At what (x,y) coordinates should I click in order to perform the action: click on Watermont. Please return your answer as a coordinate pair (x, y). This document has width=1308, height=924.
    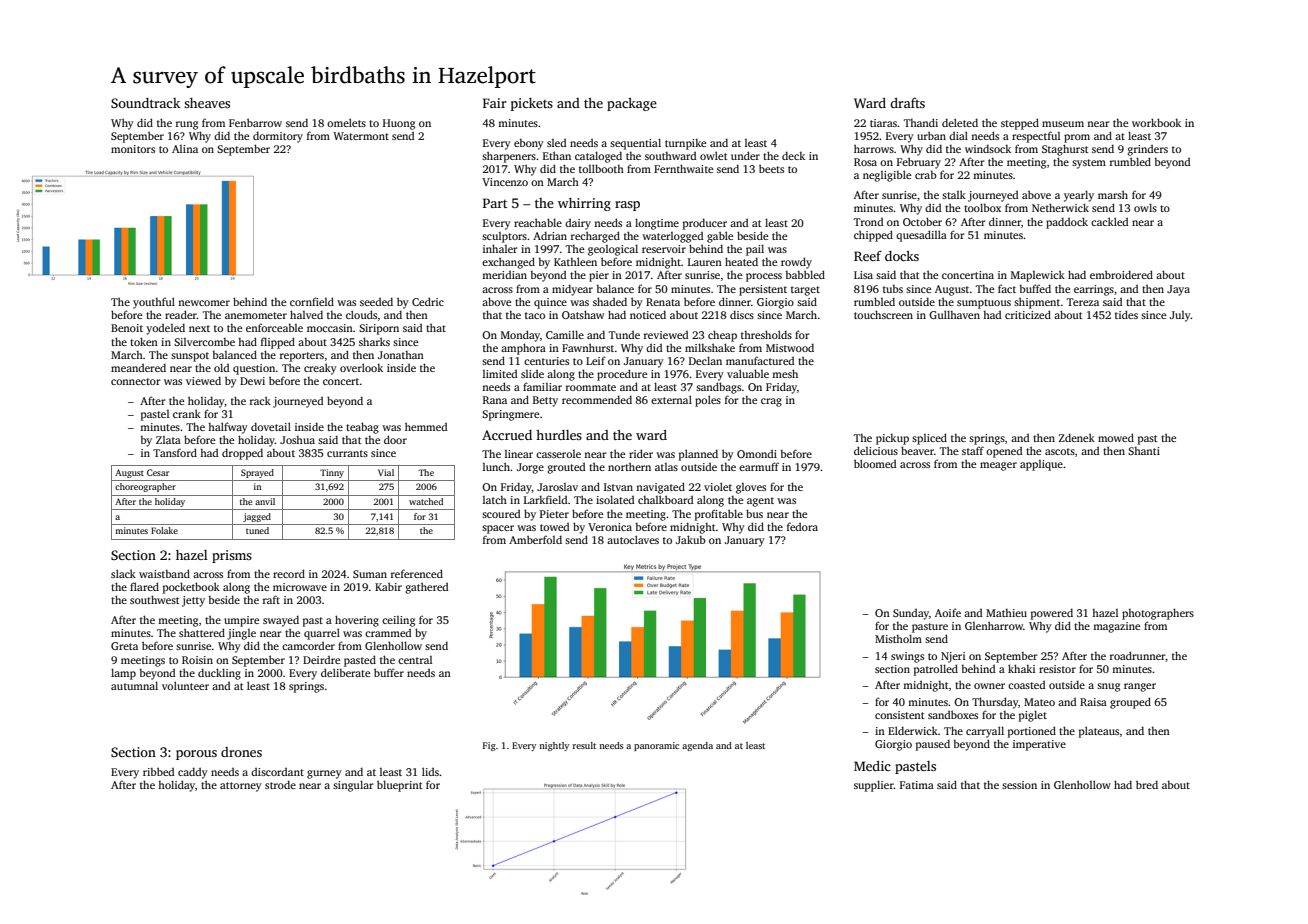
    Looking at the image, I should click on (361, 136).
